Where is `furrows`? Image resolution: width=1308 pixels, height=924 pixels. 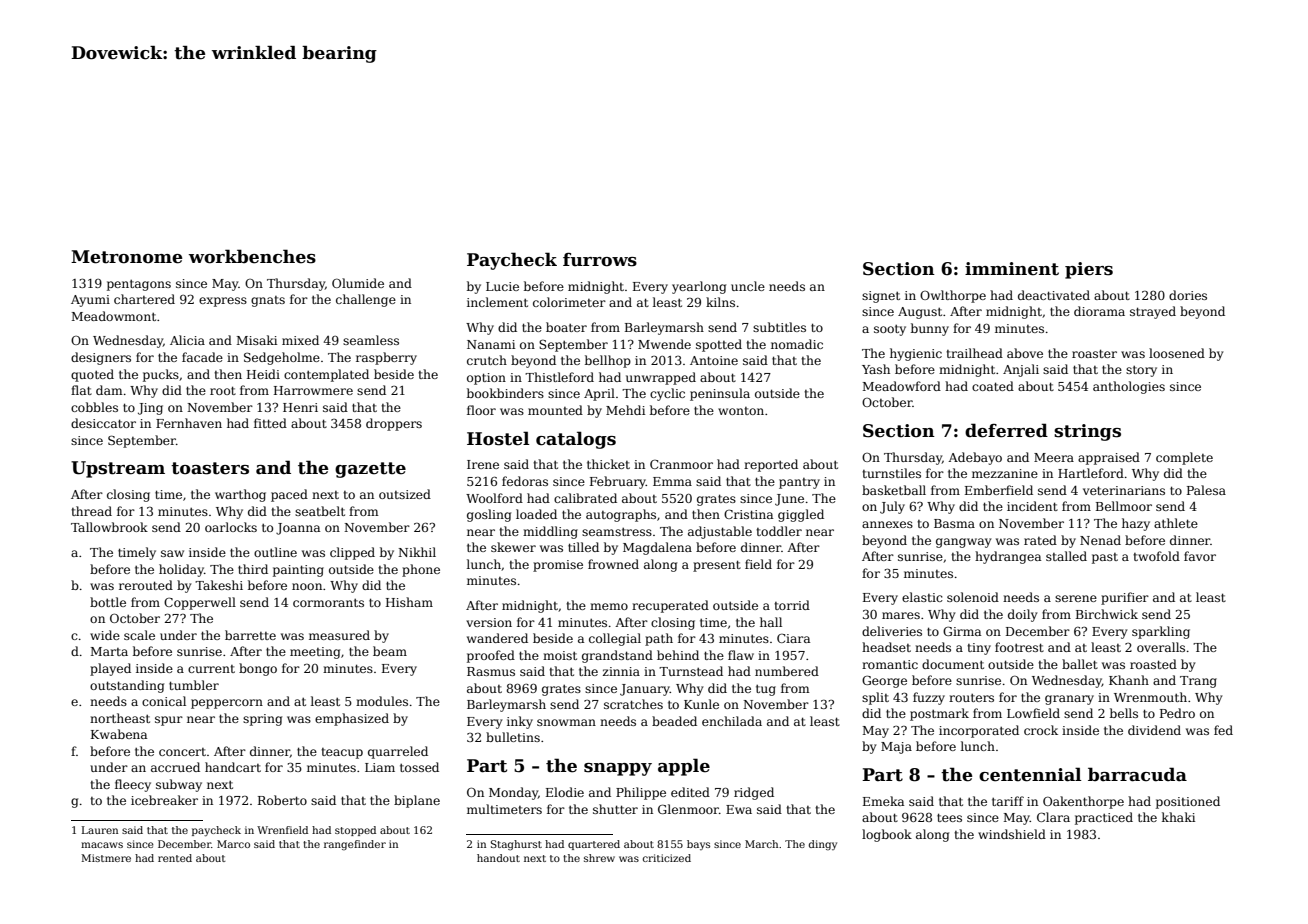 furrows is located at coordinates (600, 260).
